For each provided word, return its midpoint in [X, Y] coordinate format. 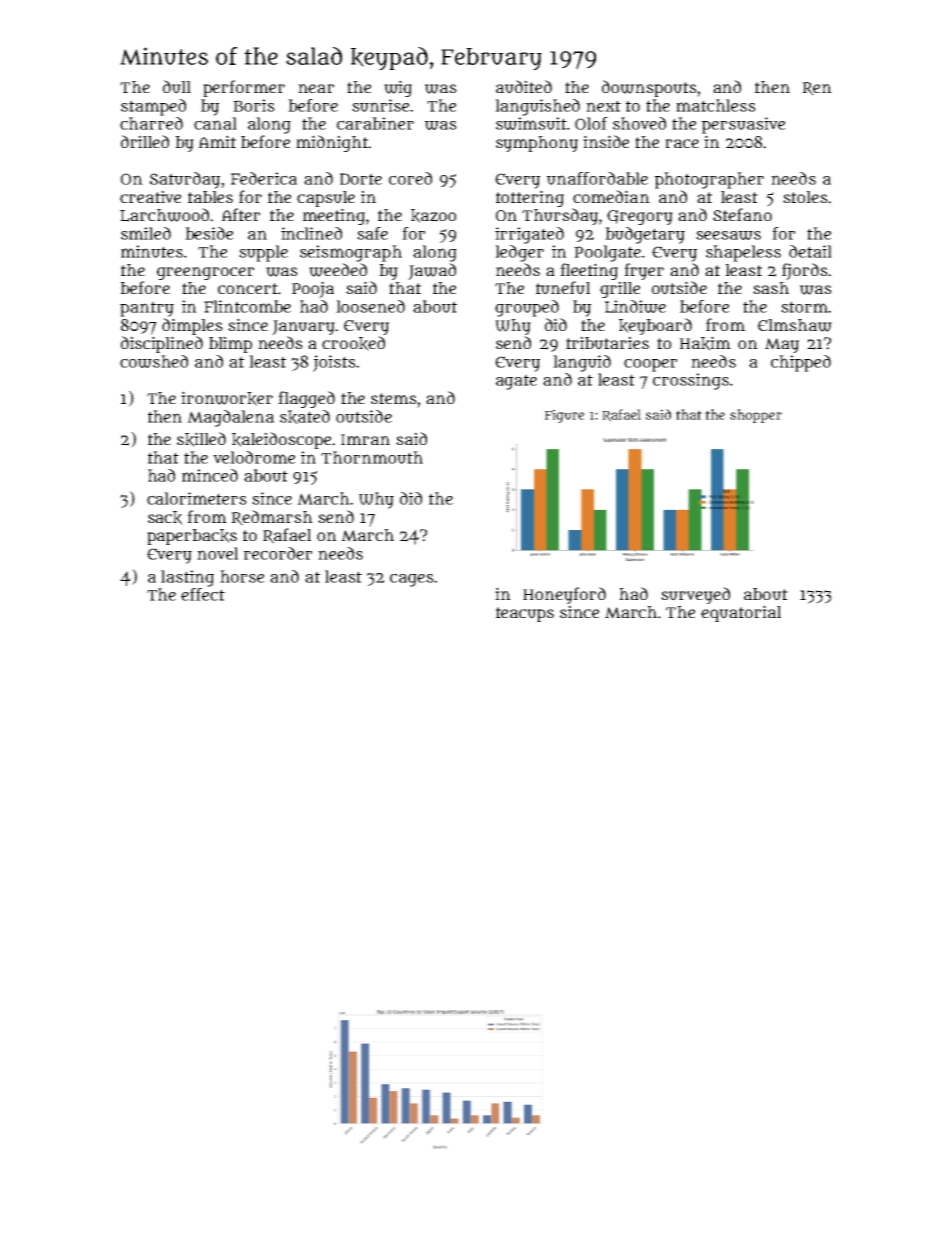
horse [242, 576]
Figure [564, 416]
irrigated [529, 235]
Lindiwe [635, 306]
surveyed [695, 595]
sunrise [380, 105]
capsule [326, 199]
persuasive [743, 125]
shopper [756, 416]
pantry [147, 309]
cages [412, 580]
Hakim [705, 343]
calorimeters [197, 498]
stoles [805, 197]
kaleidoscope [281, 440]
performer [244, 88]
